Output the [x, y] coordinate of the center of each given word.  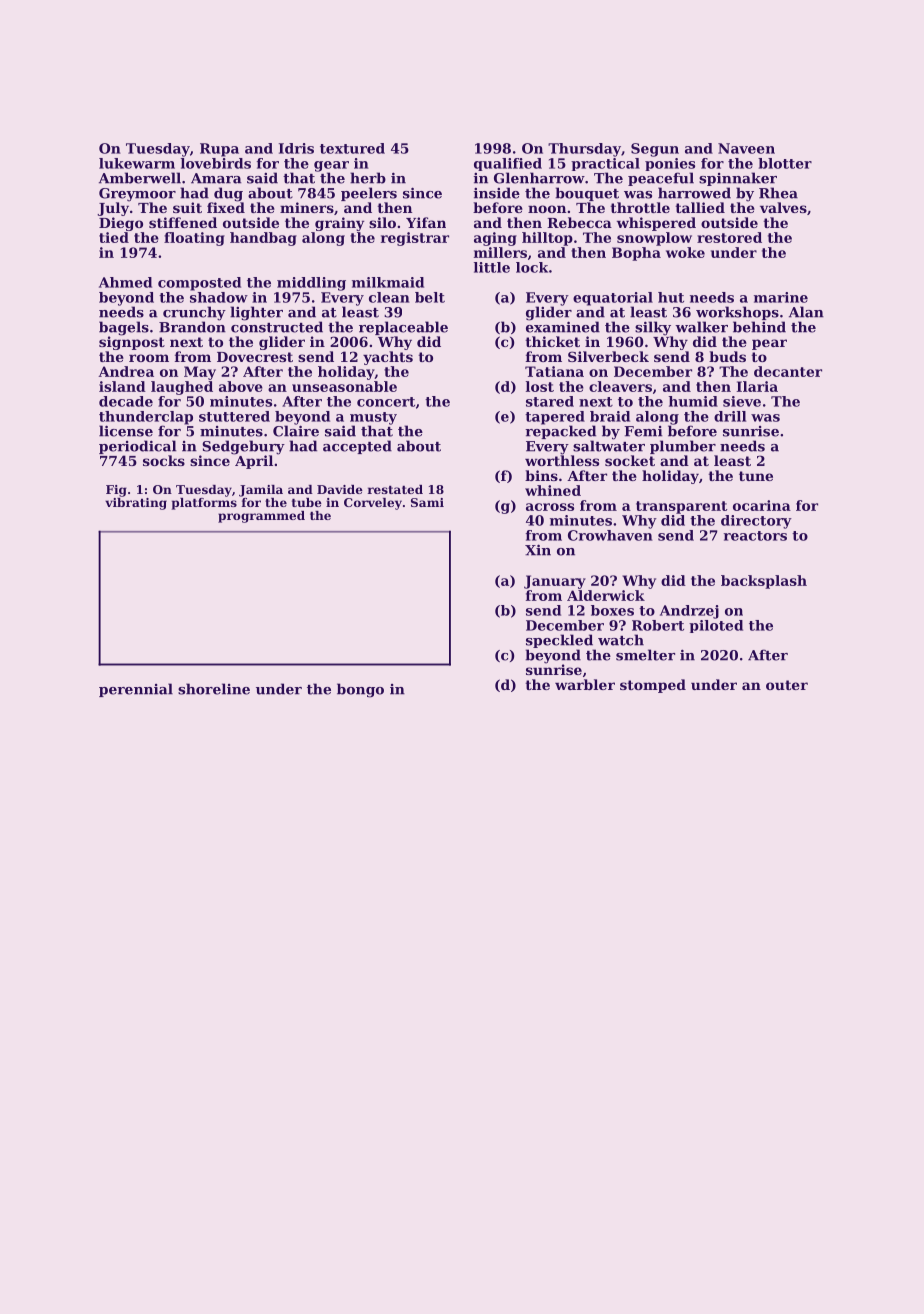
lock [532, 267]
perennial [136, 690]
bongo [360, 690]
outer [787, 685]
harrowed [694, 193]
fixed [226, 207]
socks [164, 460]
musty [373, 418]
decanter [788, 371]
